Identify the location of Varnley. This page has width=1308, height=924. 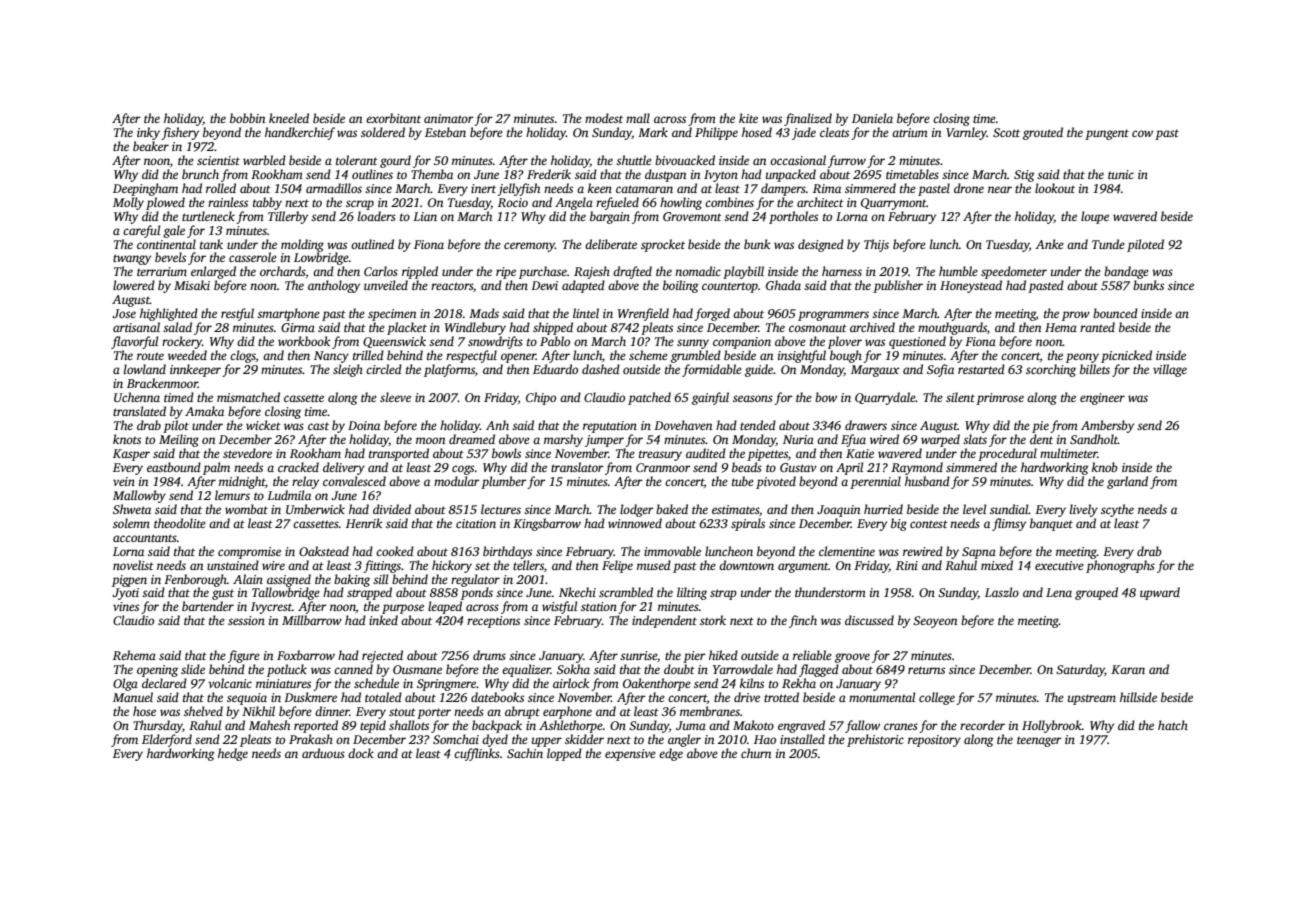
(966, 133).
